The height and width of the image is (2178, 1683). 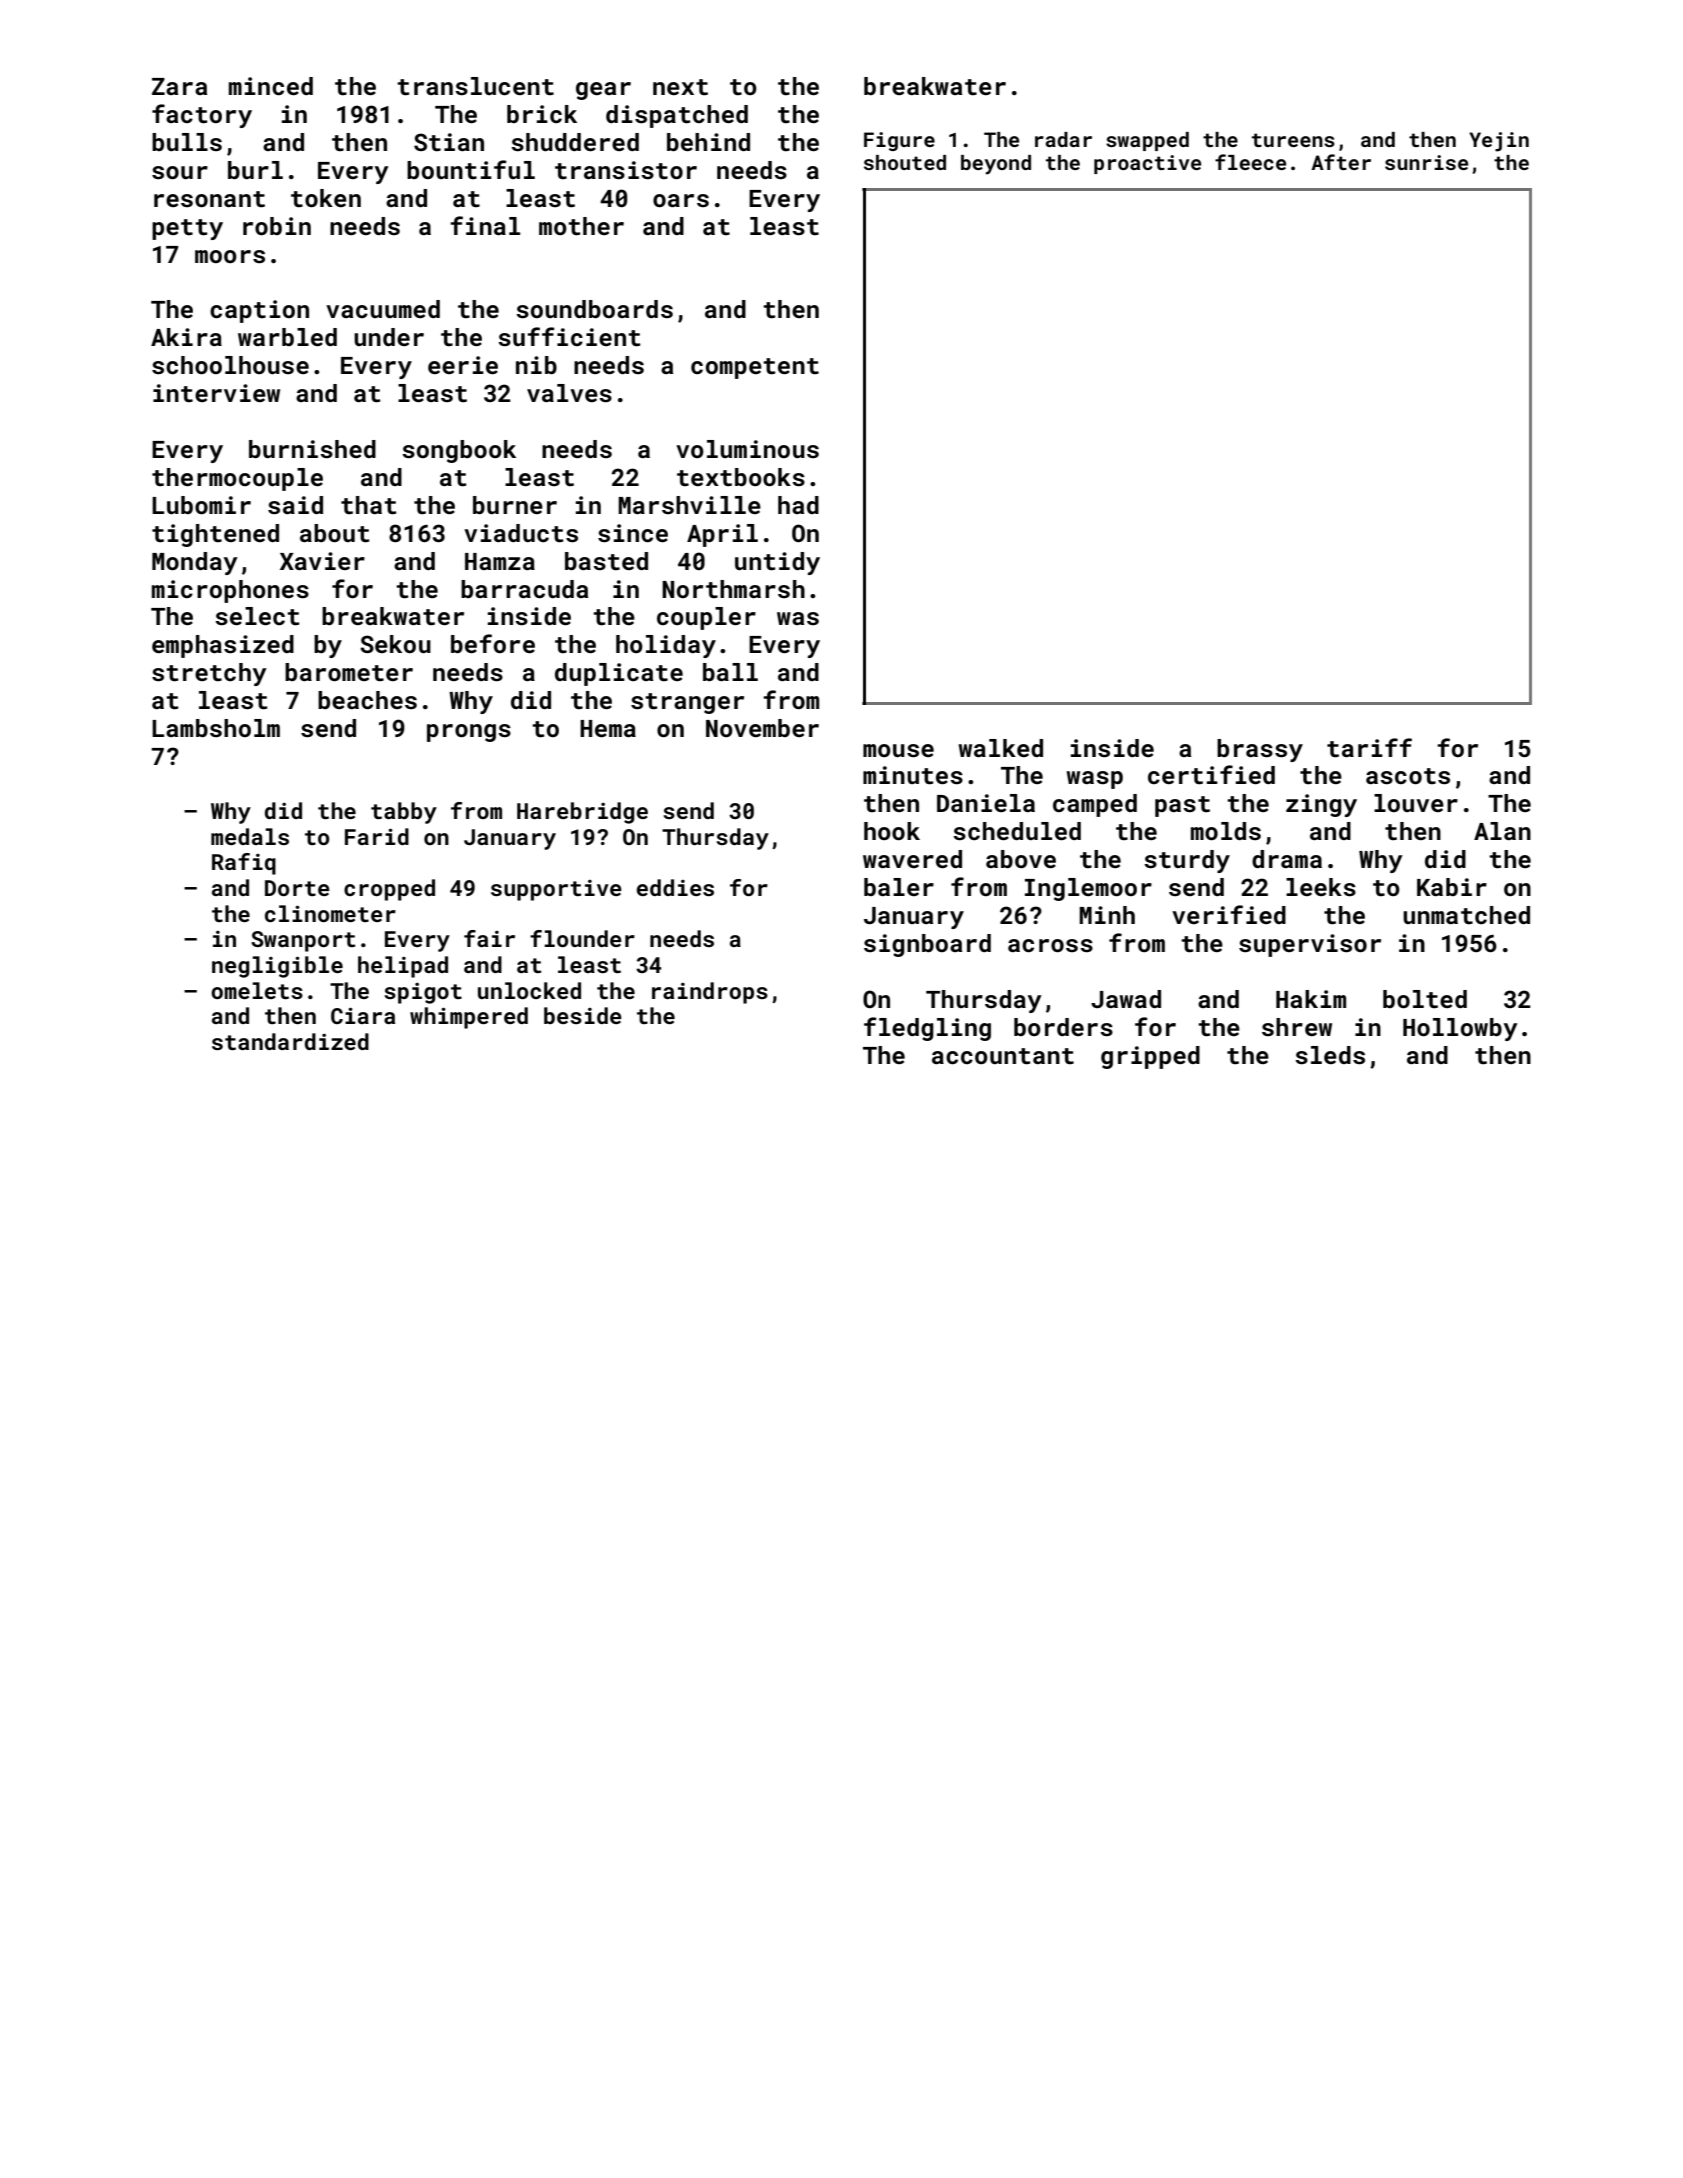 What do you see at coordinates (475, 86) in the image?
I see `translucent` at bounding box center [475, 86].
